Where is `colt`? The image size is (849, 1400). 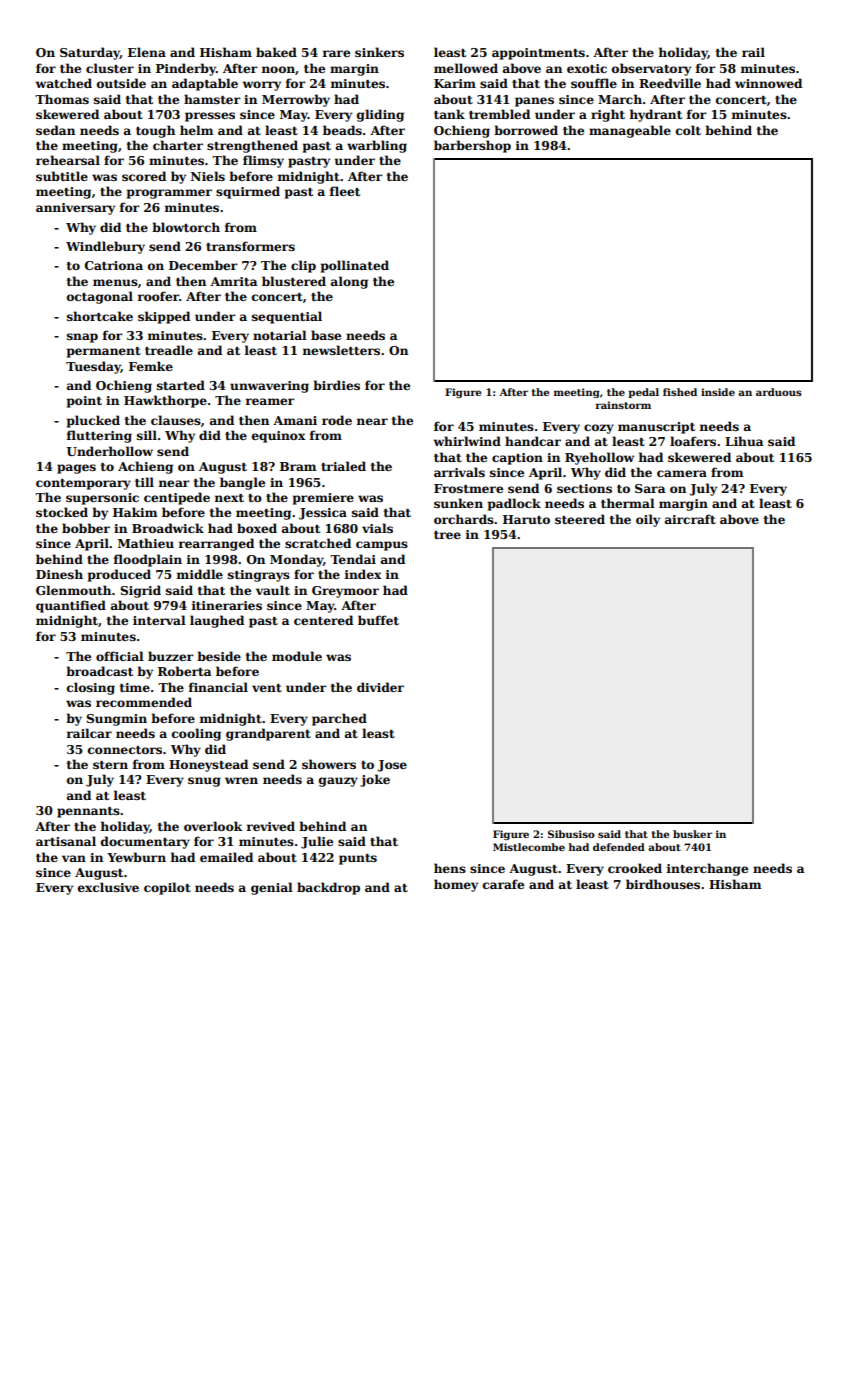
colt is located at coordinates (688, 130).
